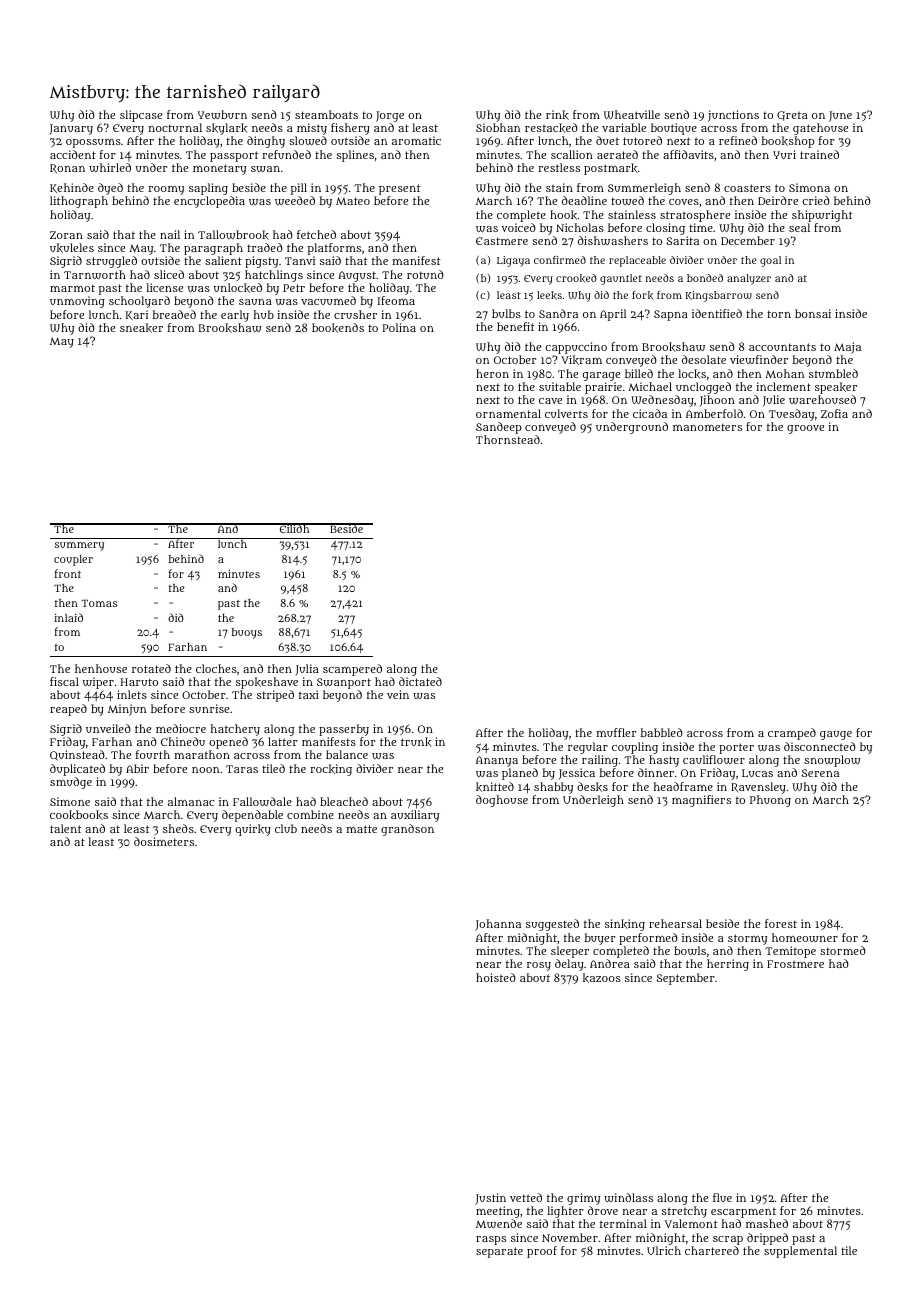 This image has height=1308, width=924. I want to click on stumbled, so click(833, 373).
